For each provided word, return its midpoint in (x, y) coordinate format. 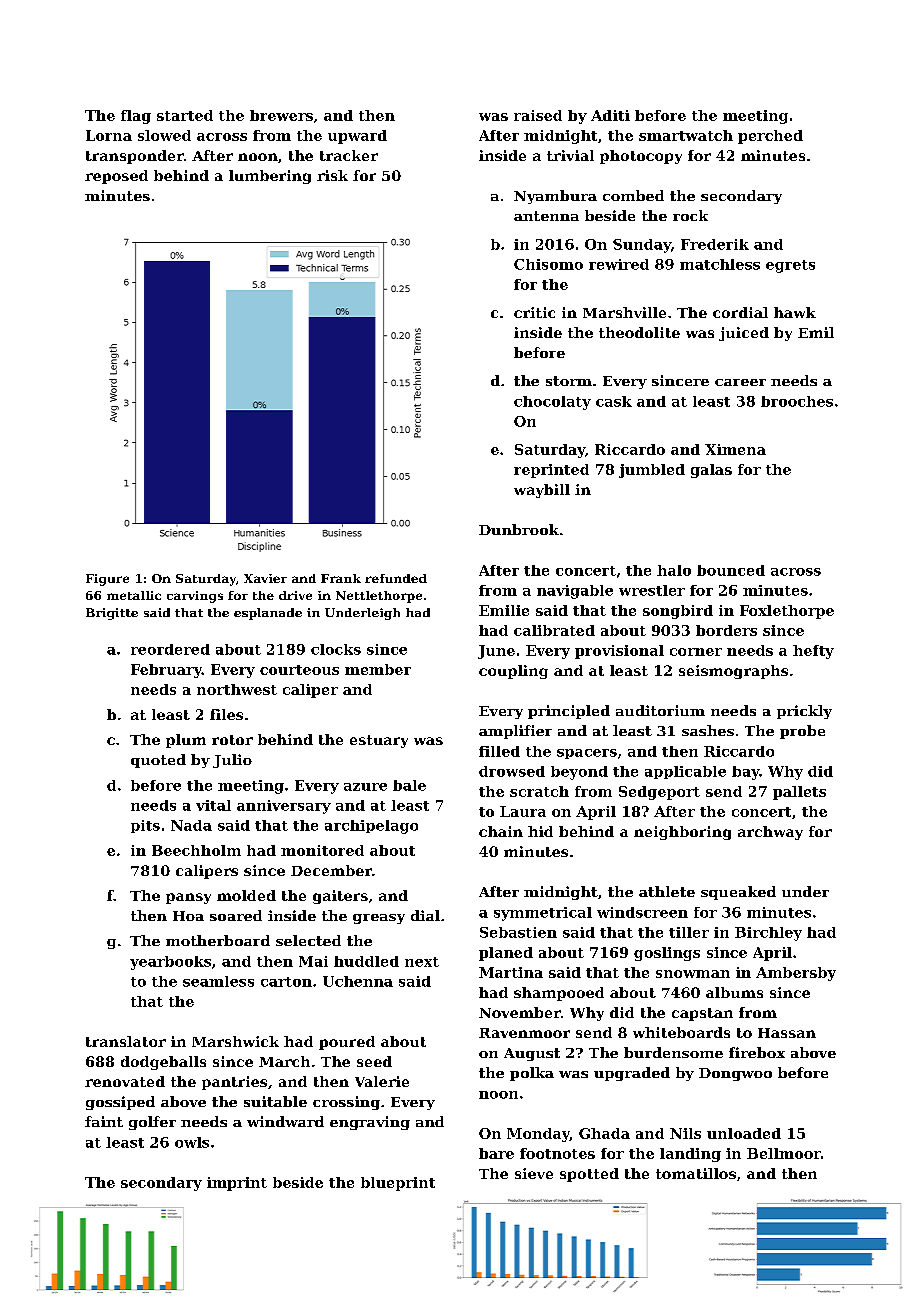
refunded (396, 578)
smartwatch (686, 135)
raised (538, 115)
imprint (237, 1184)
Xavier (265, 578)
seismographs (733, 672)
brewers (281, 115)
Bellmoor (784, 1153)
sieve (534, 1173)
